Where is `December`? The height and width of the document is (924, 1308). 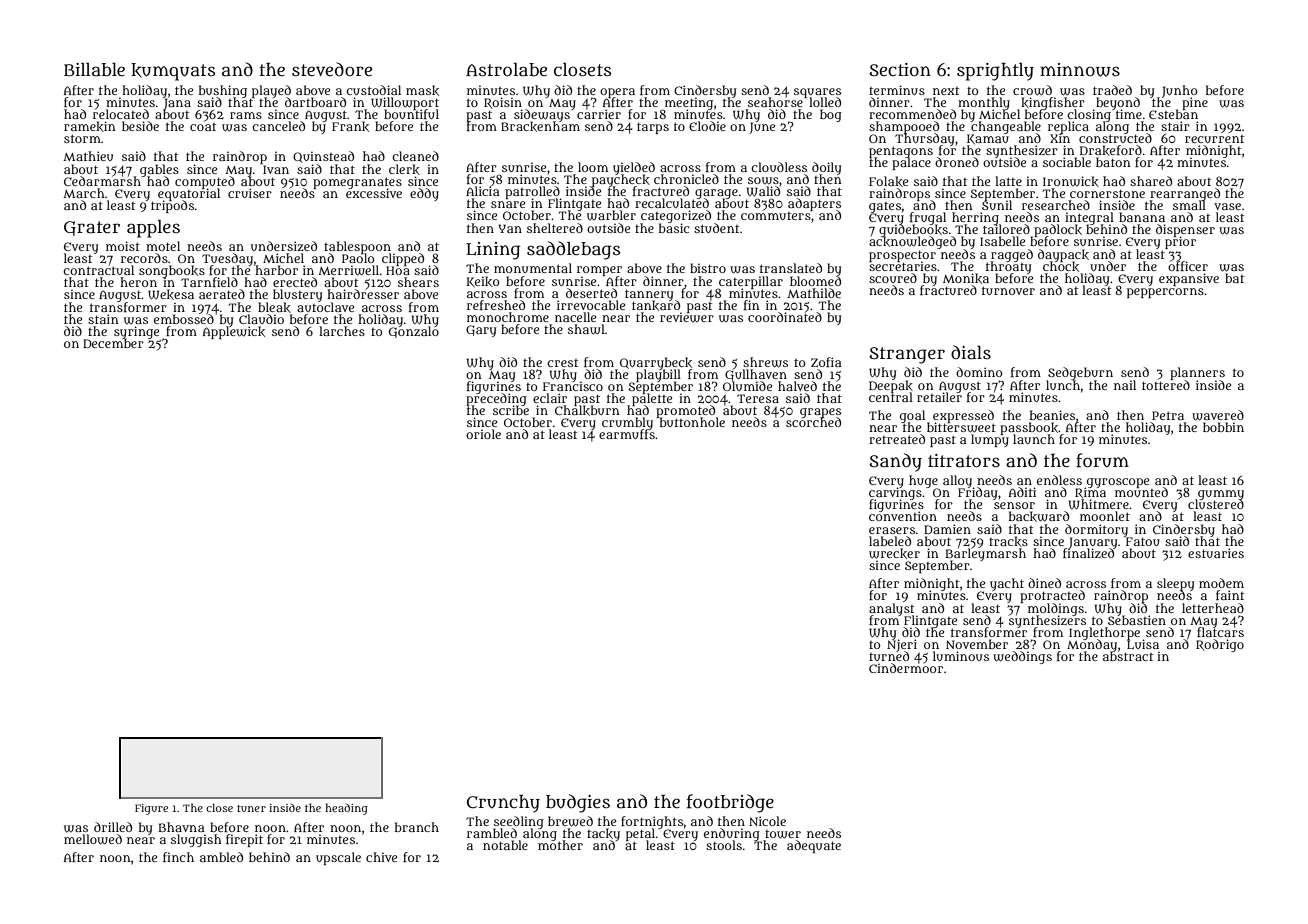
December is located at coordinates (113, 343).
